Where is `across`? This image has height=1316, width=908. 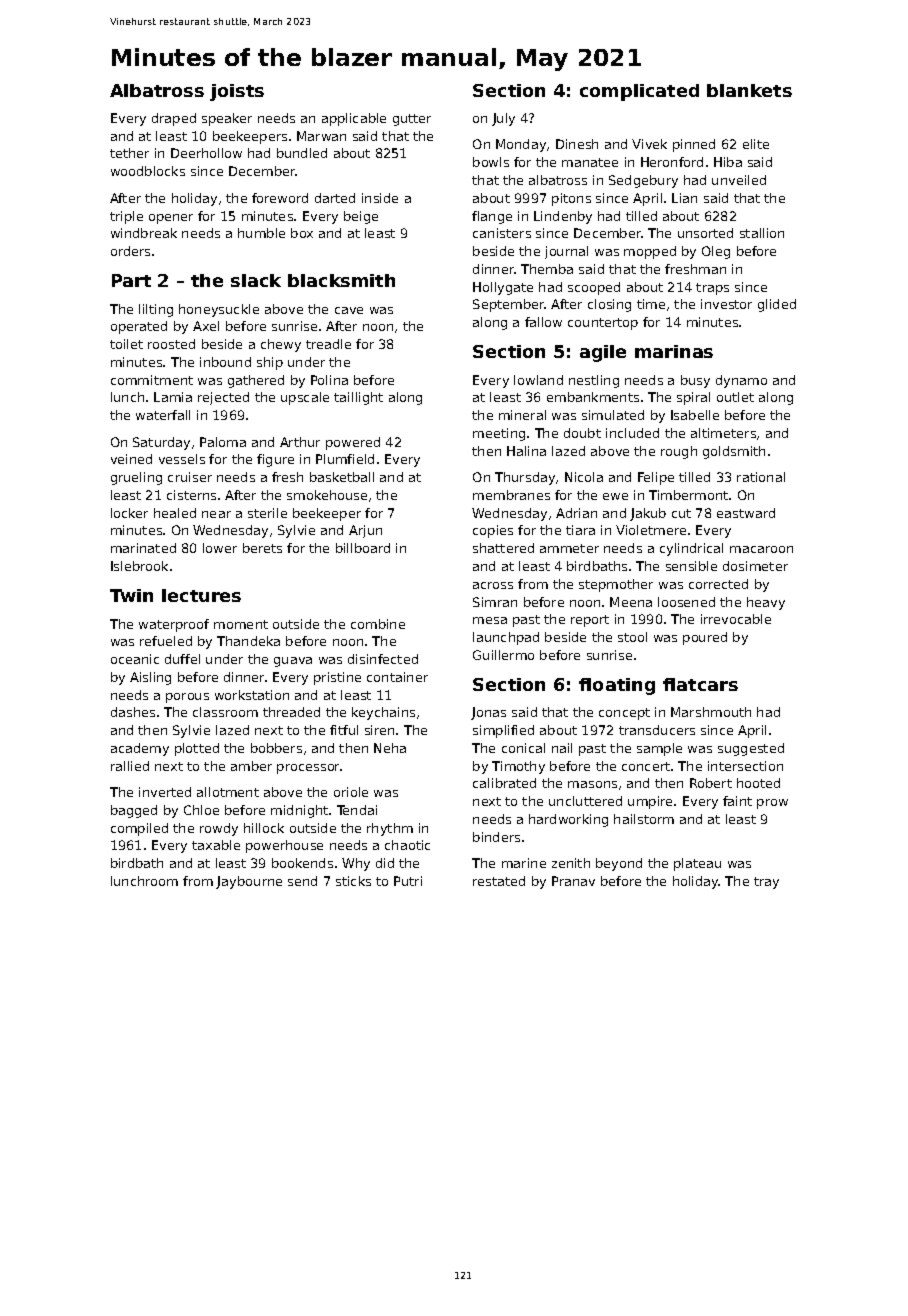 across is located at coordinates (493, 585).
